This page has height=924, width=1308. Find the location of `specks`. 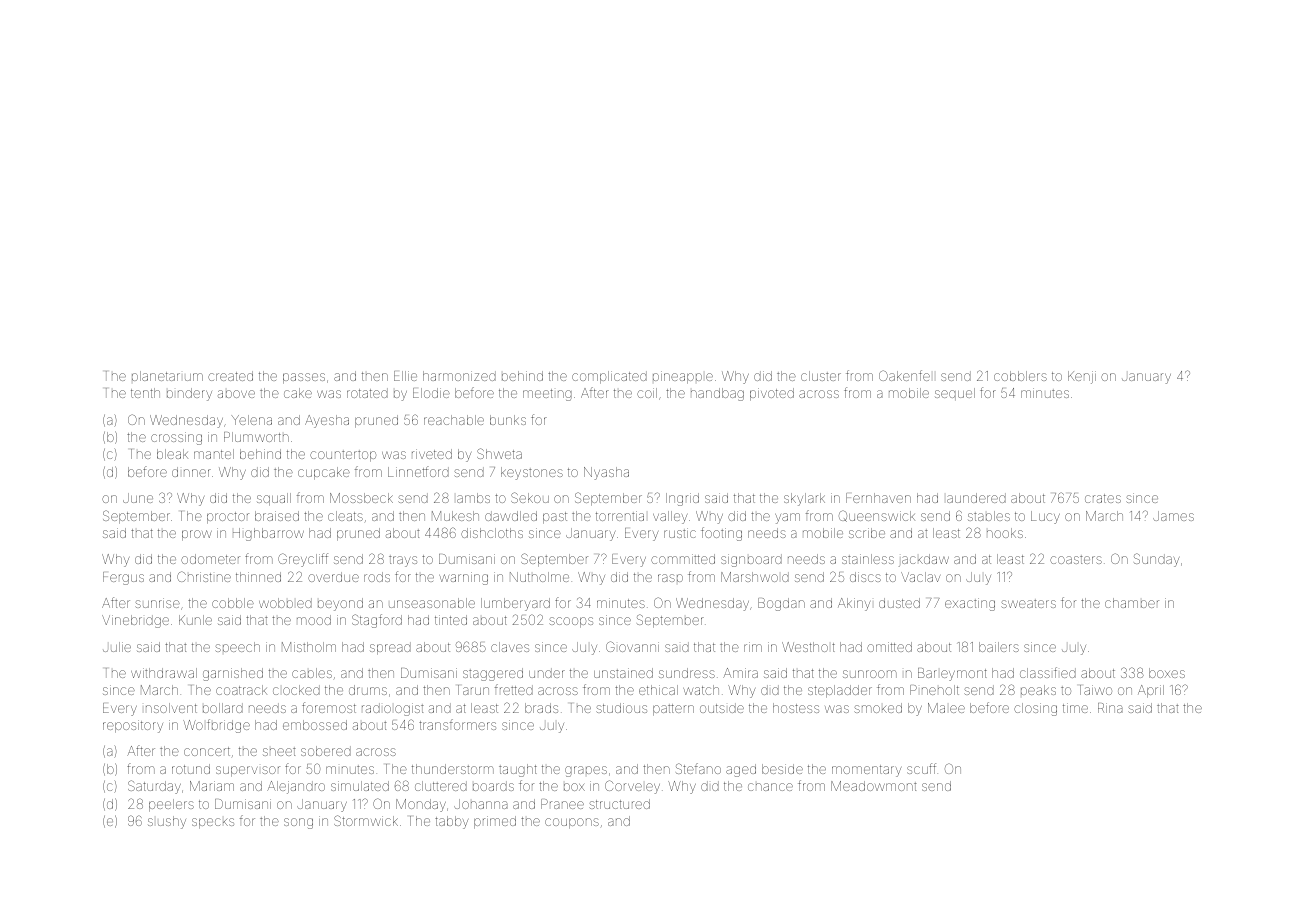

specks is located at coordinates (213, 823).
